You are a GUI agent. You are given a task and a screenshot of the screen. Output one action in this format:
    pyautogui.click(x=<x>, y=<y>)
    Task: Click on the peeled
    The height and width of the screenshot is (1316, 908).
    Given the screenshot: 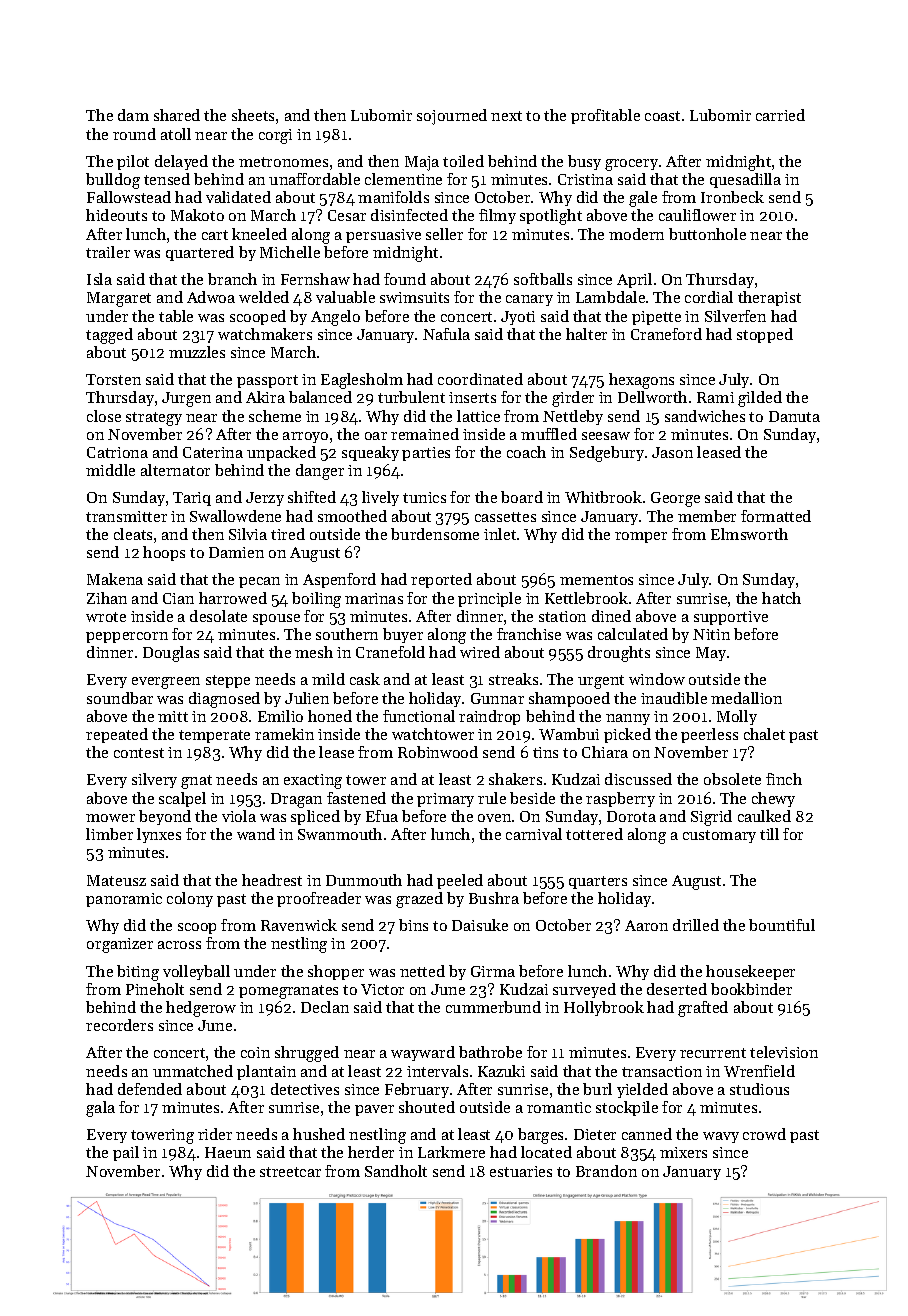 What is the action you would take?
    pyautogui.click(x=460, y=881)
